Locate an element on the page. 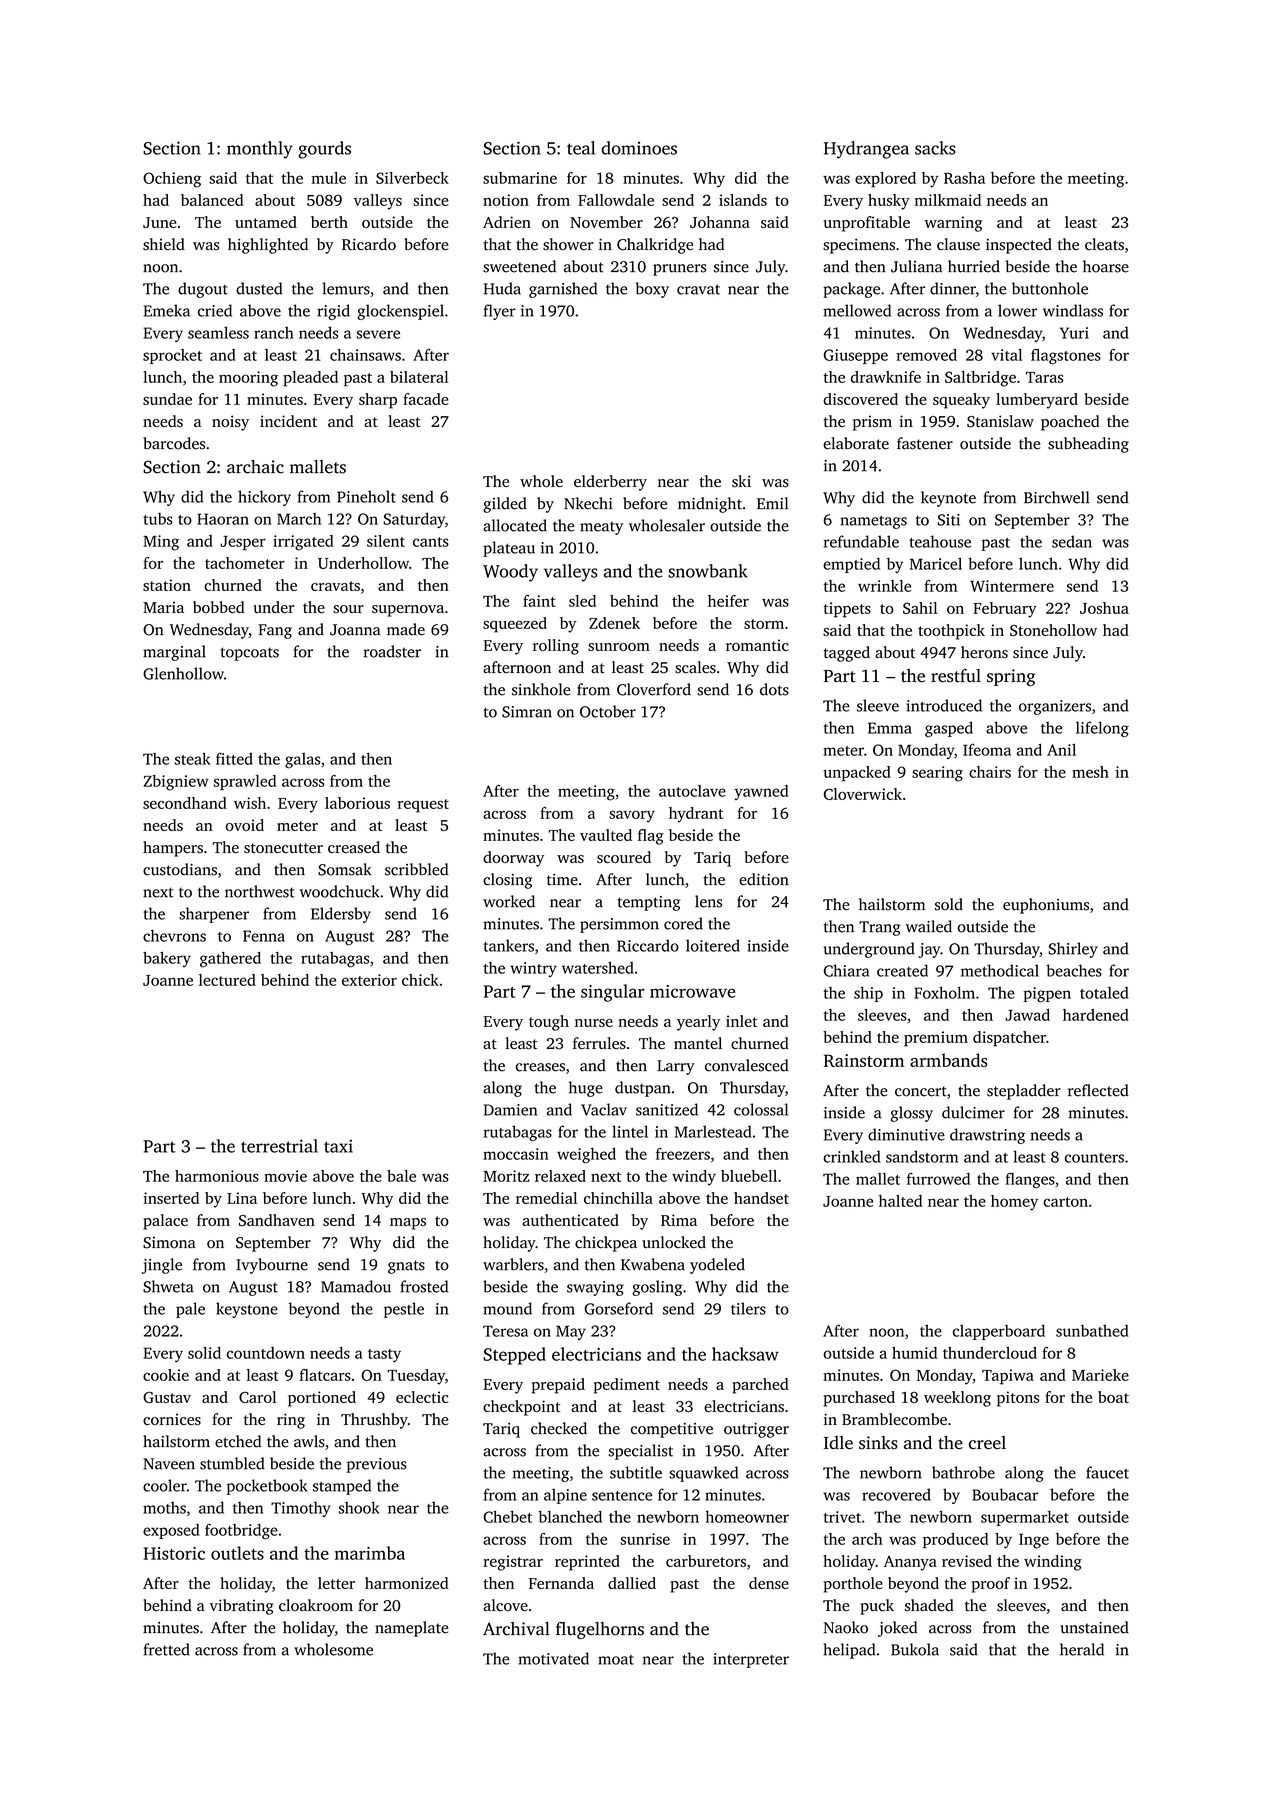 The height and width of the page is (1799, 1272). herald is located at coordinates (1082, 1649).
